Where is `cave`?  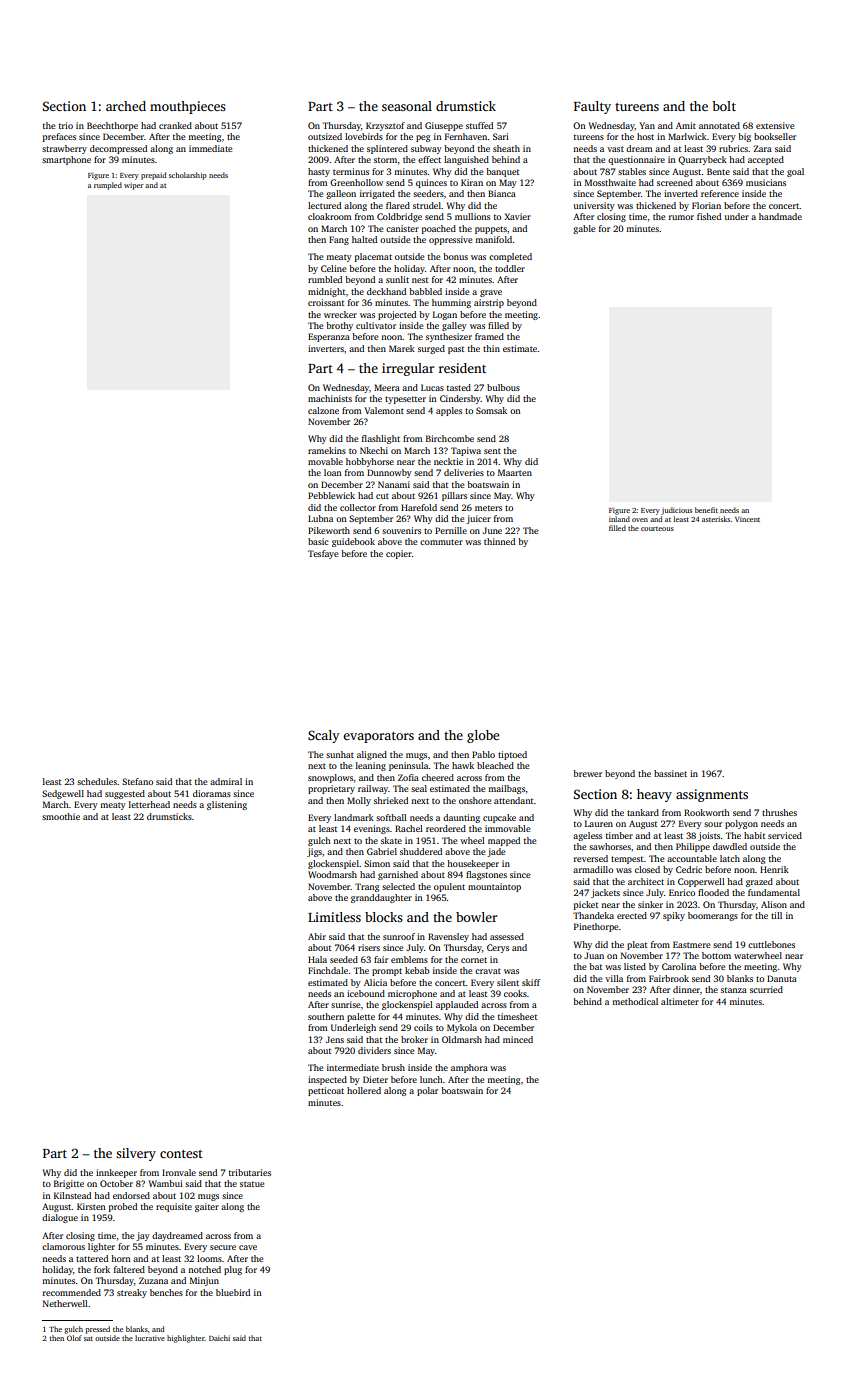
cave is located at coordinates (248, 1247).
